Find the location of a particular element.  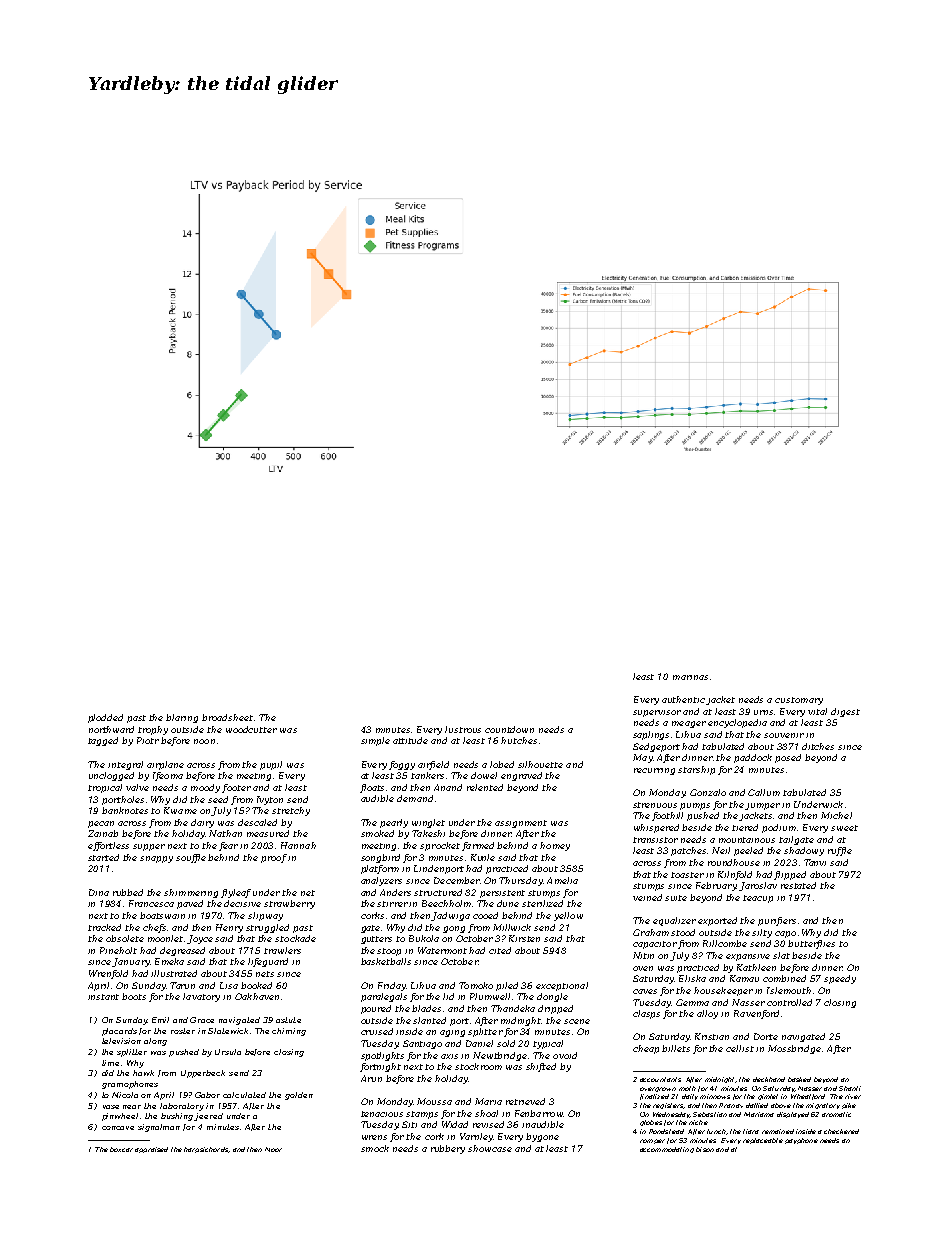

relented is located at coordinates (485, 787).
